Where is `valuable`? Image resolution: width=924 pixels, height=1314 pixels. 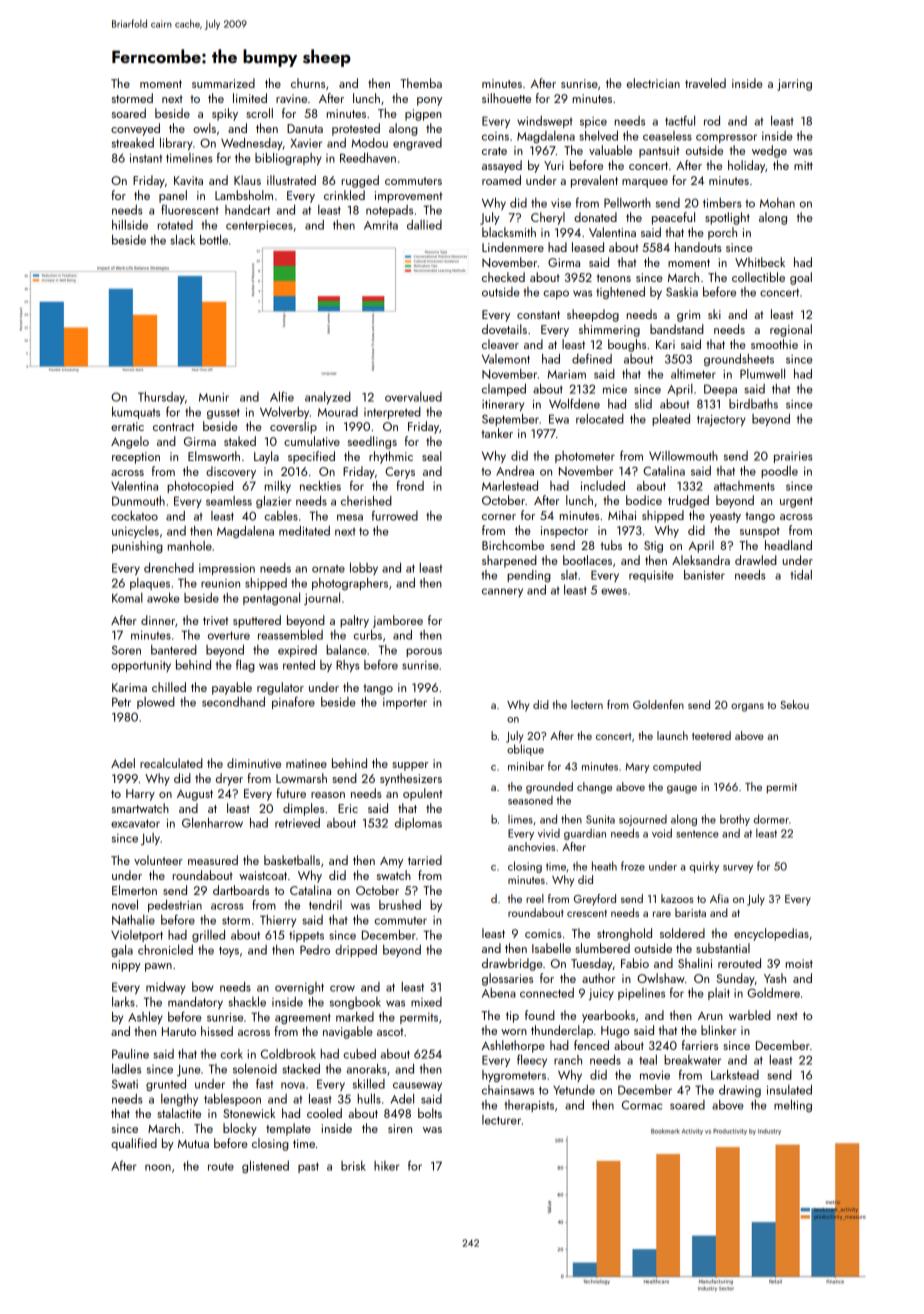 valuable is located at coordinates (610, 150).
